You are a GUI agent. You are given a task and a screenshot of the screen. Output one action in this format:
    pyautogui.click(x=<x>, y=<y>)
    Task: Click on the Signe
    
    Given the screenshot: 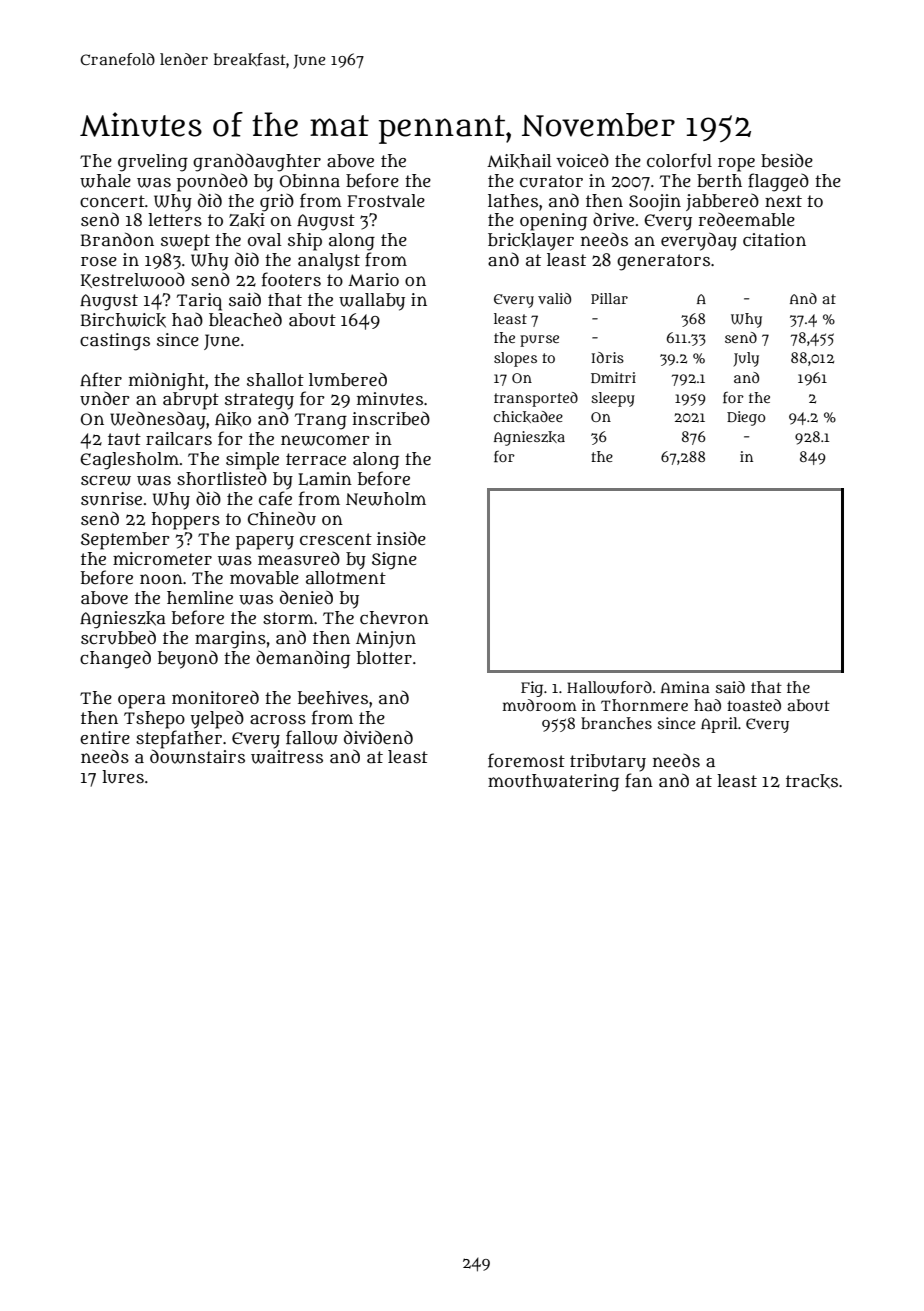 What is the action you would take?
    pyautogui.click(x=394, y=561)
